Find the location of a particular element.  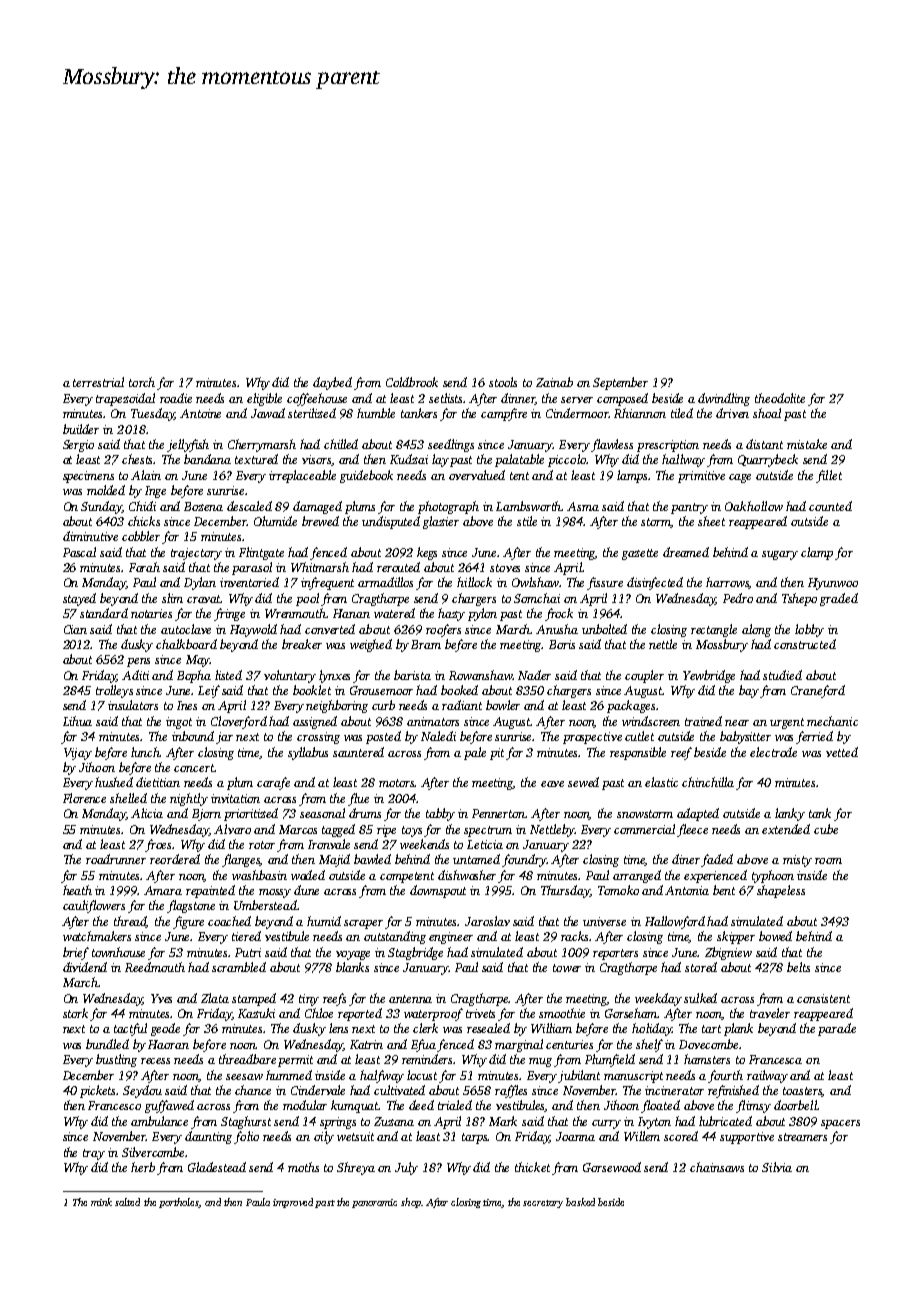

sewed is located at coordinates (583, 782).
